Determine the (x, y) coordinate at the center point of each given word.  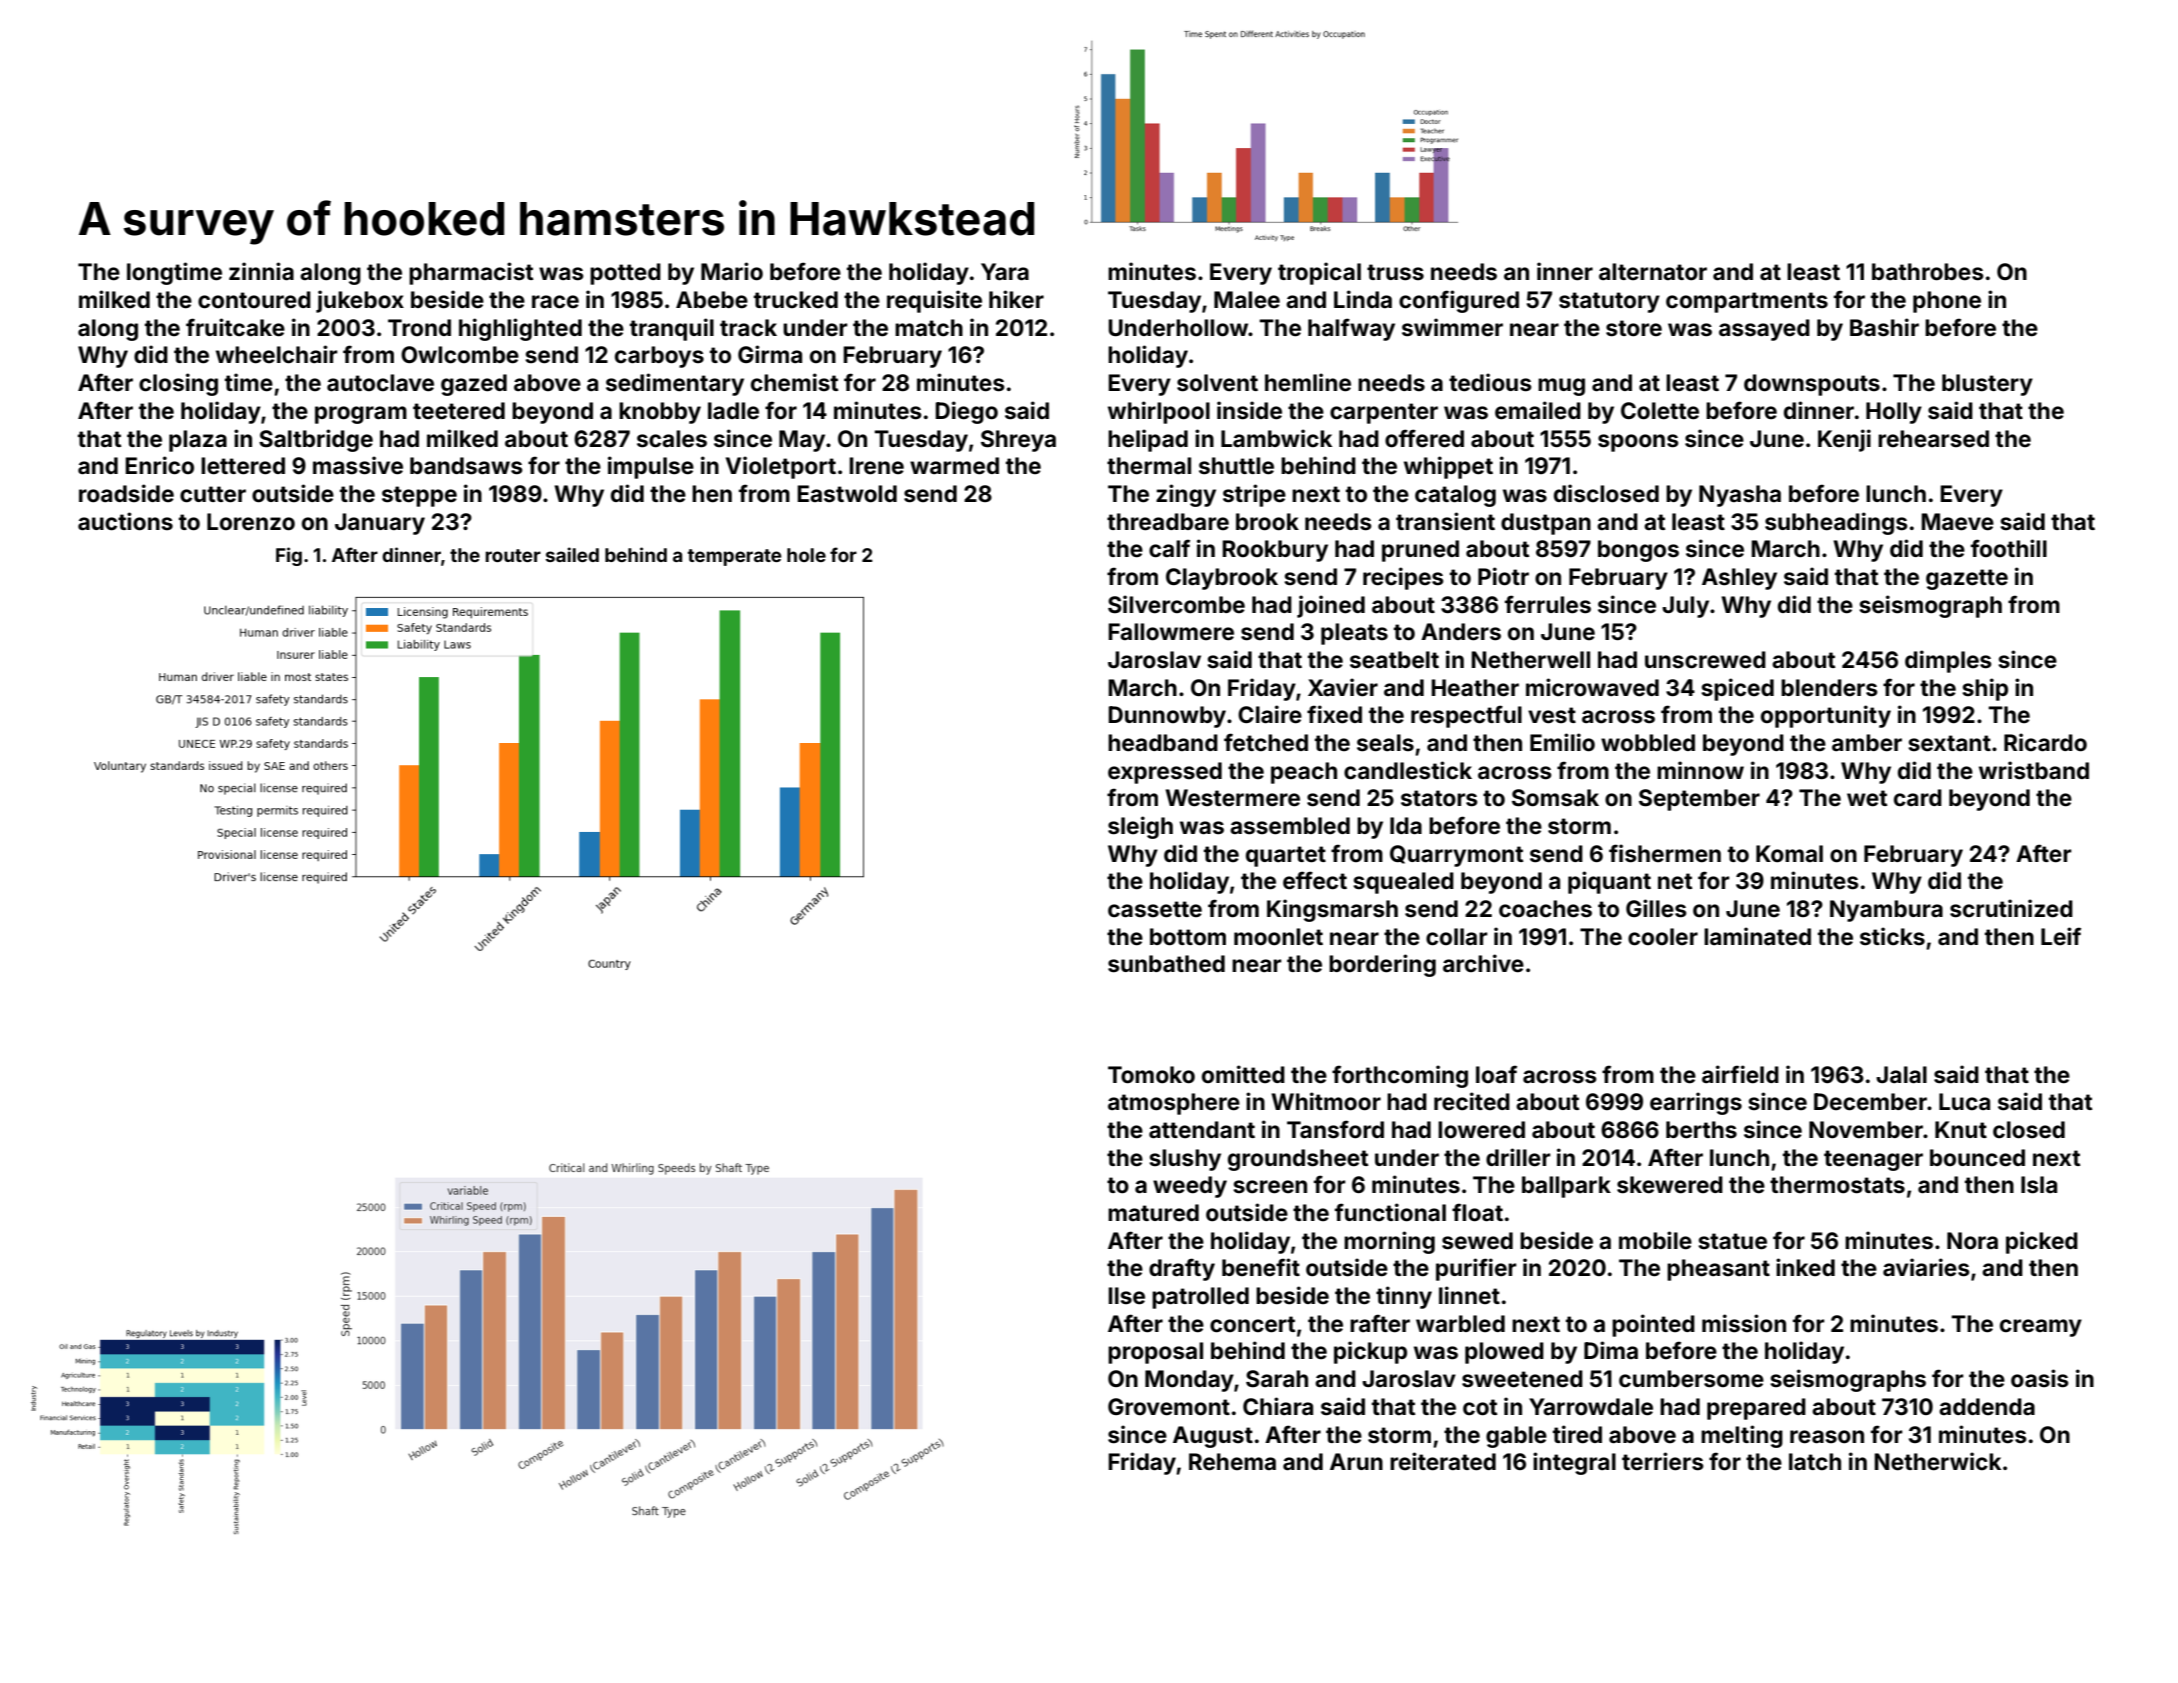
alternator (1653, 272)
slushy (1185, 1160)
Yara (1005, 272)
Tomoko (1151, 1075)
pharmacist (471, 273)
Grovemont (1169, 1407)
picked (2042, 1242)
